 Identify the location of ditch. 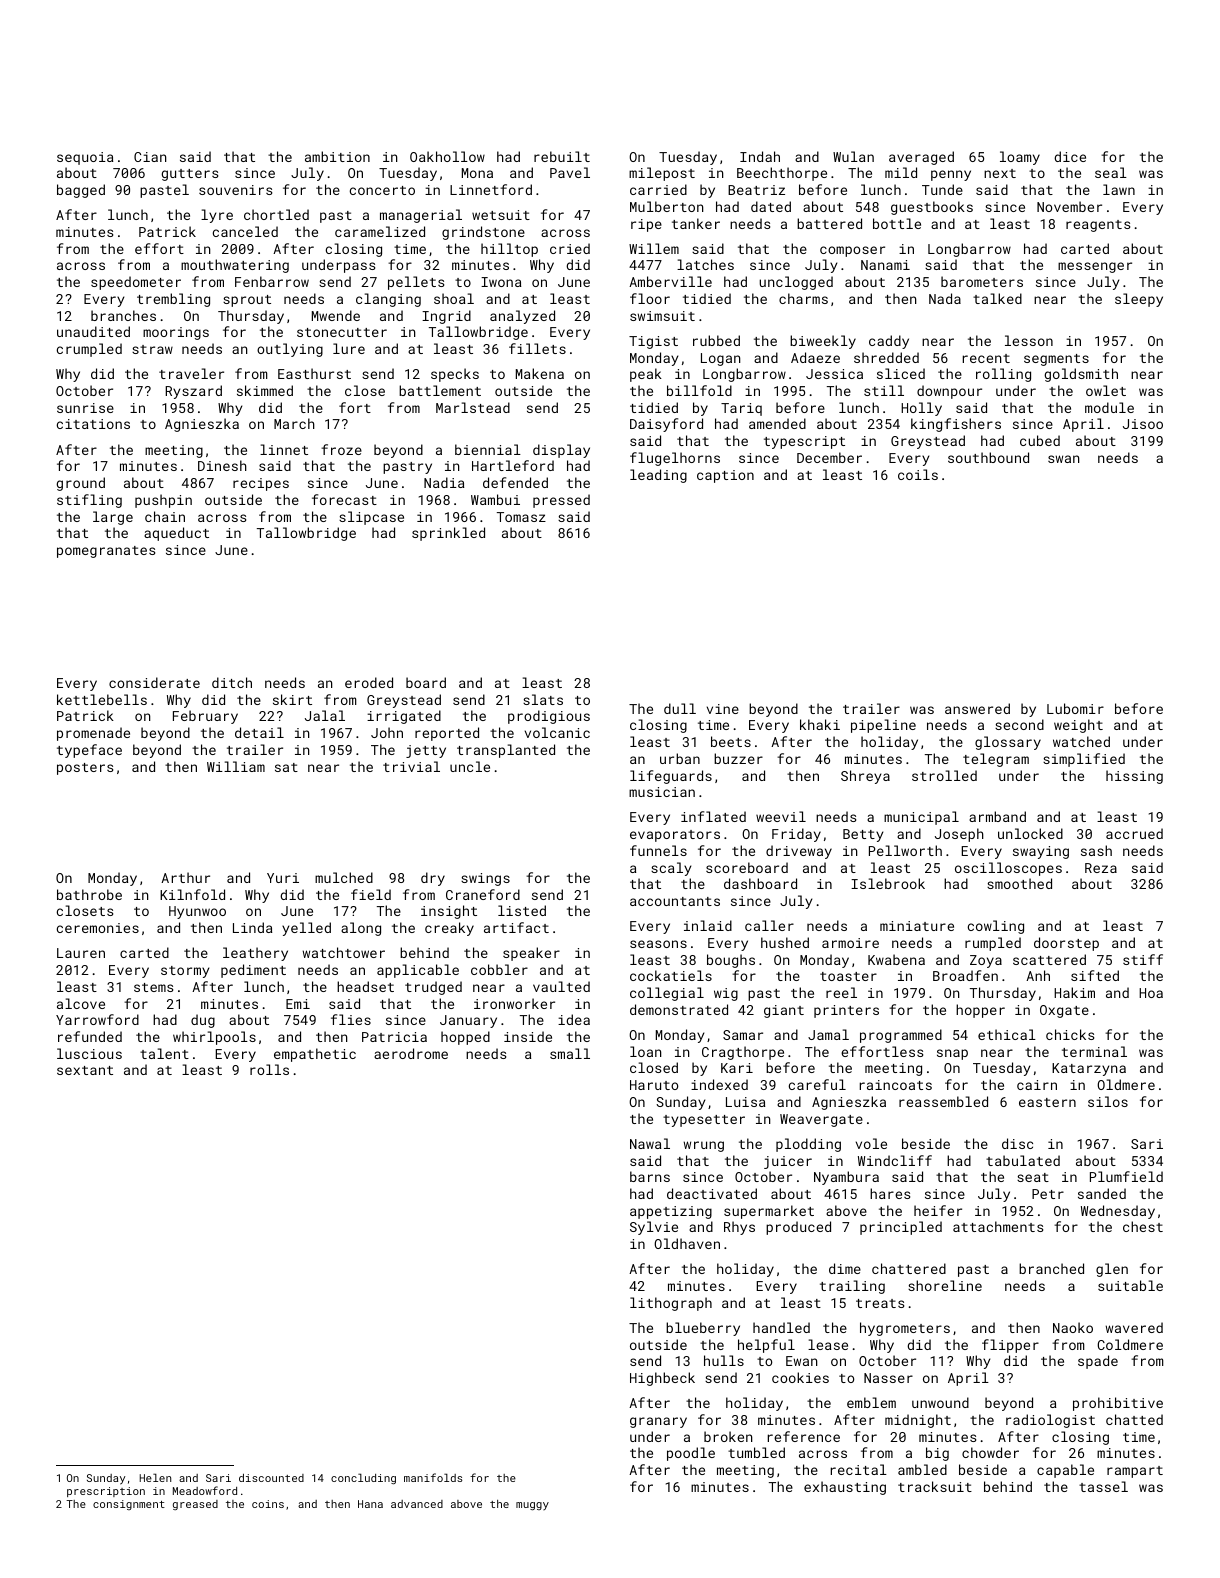
(232, 682).
